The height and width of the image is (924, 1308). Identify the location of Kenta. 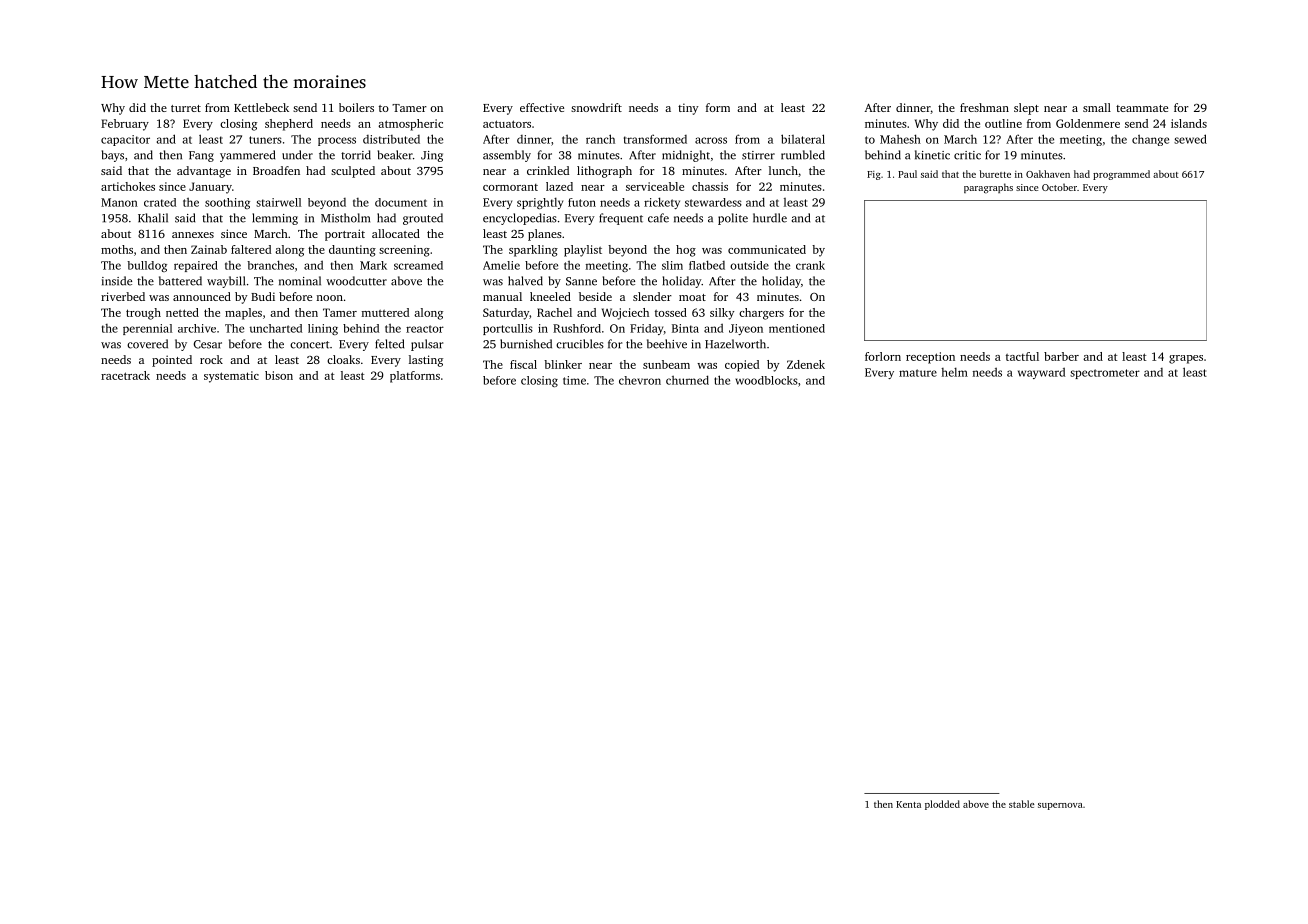
(908, 804).
